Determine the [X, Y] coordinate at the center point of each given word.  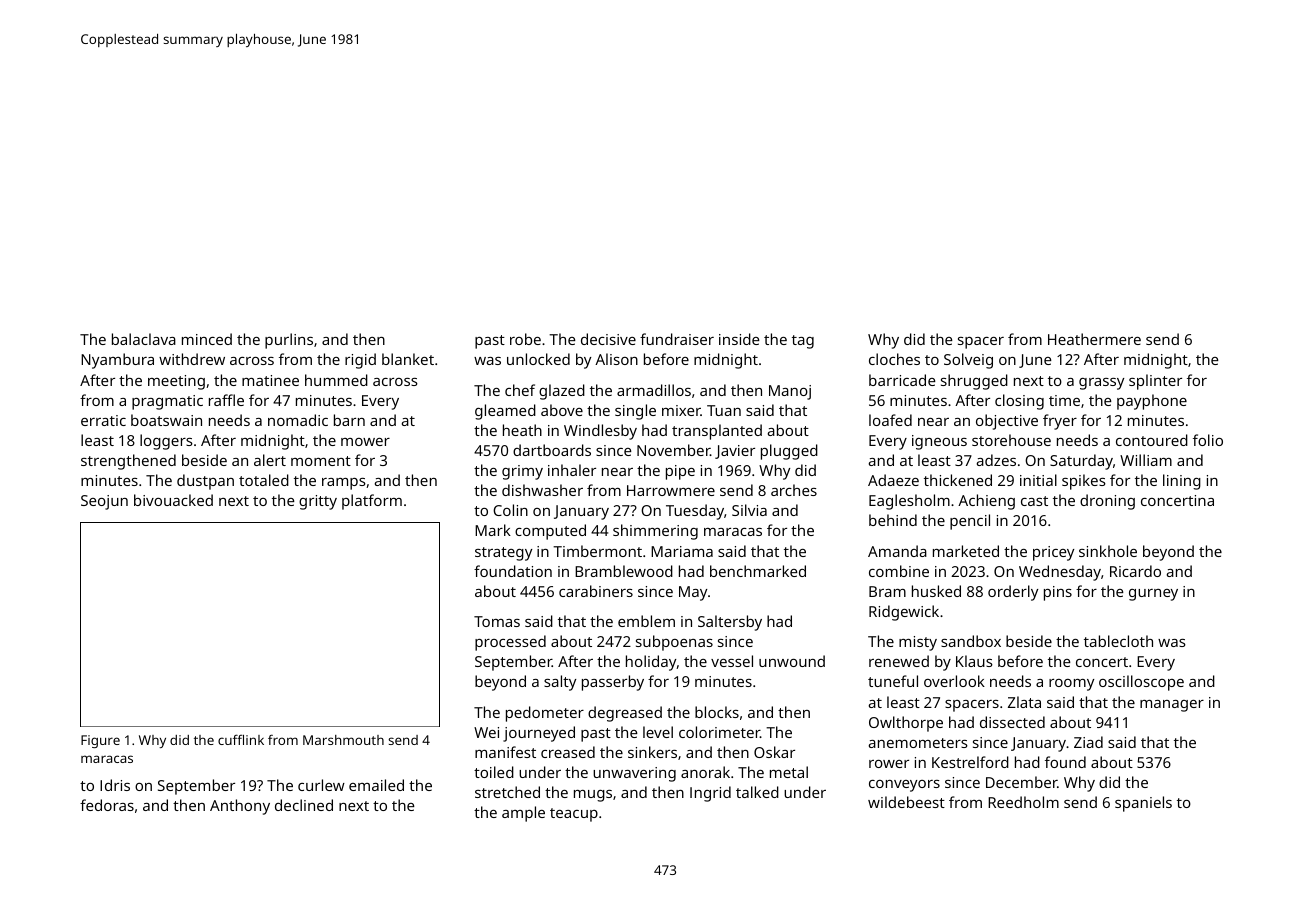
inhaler [572, 470]
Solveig [968, 361]
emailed [376, 785]
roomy [1071, 685]
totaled [264, 480]
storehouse [1011, 440]
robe [525, 339]
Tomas [497, 621]
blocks [717, 712]
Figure [100, 741]
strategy [503, 554]
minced [207, 339]
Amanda [897, 551]
